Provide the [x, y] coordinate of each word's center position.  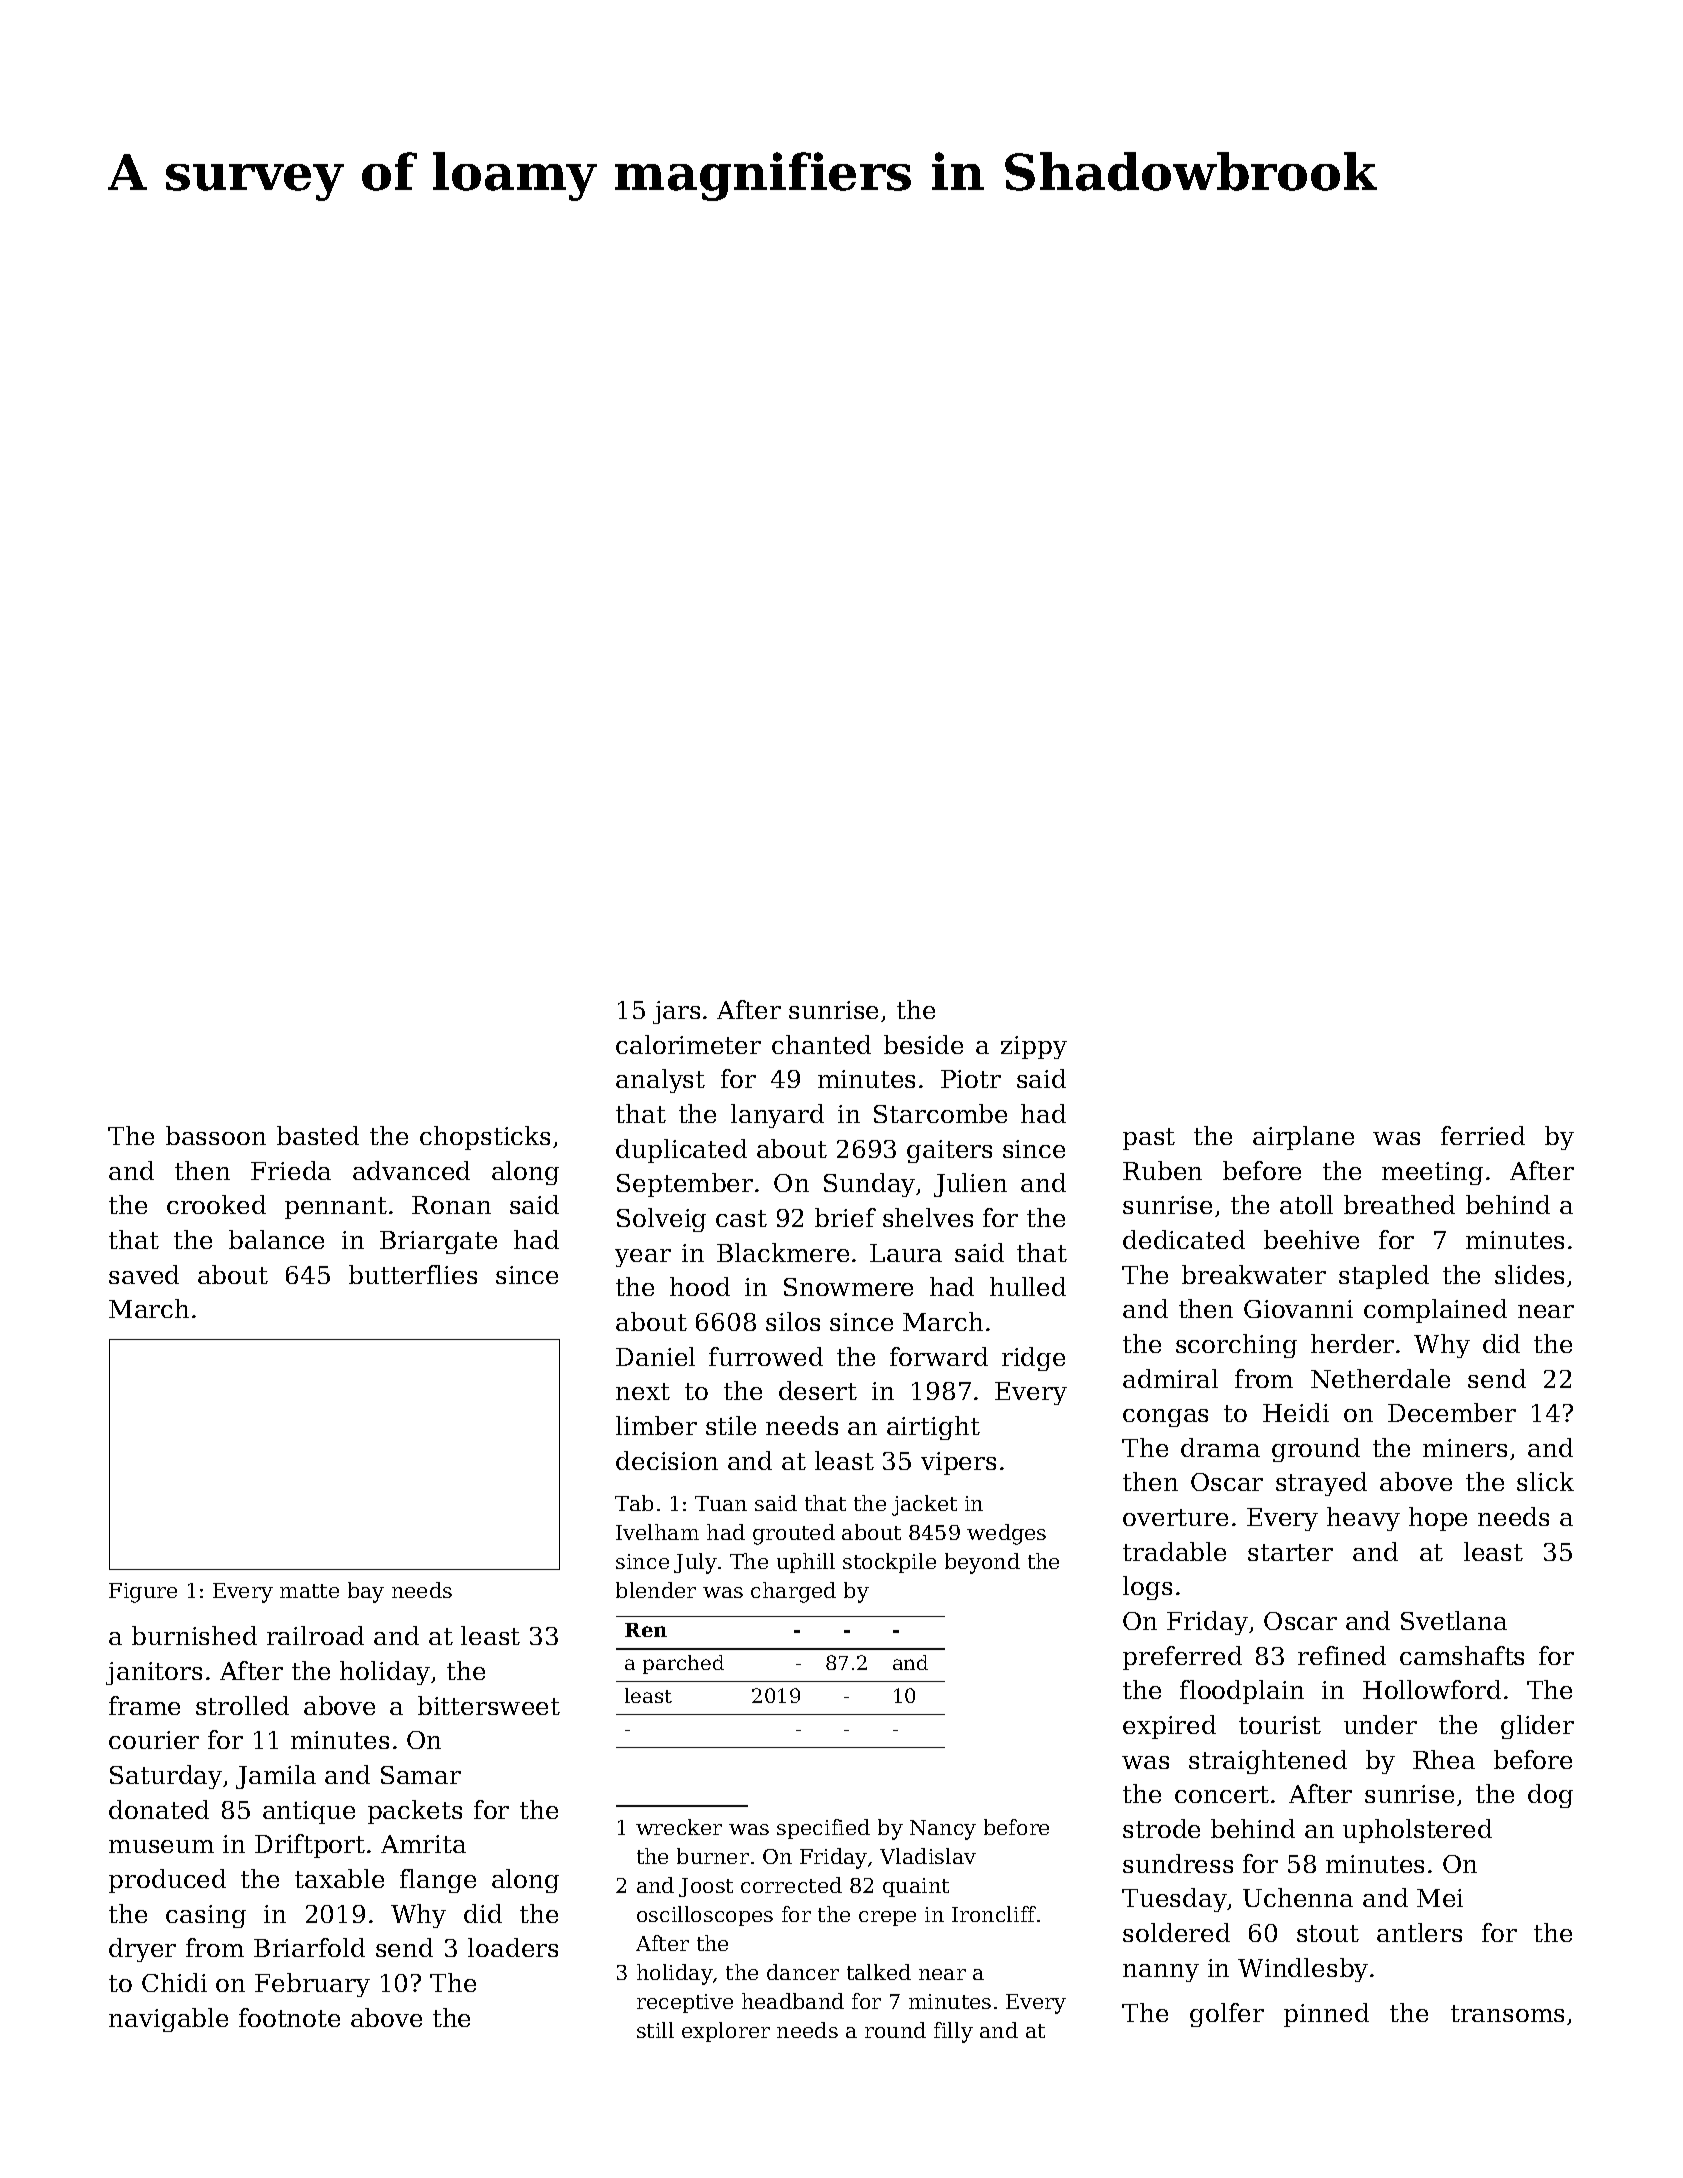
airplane [1303, 1138]
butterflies [413, 1274]
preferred [1182, 1658]
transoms [1507, 2013]
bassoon [216, 1135]
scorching [1236, 1346]
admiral [1170, 1378]
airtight [933, 1428]
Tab [634, 1503]
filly [953, 2032]
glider [1537, 1727]
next [643, 1391]
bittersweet [489, 1705]
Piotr [971, 1079]
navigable [168, 2020]
